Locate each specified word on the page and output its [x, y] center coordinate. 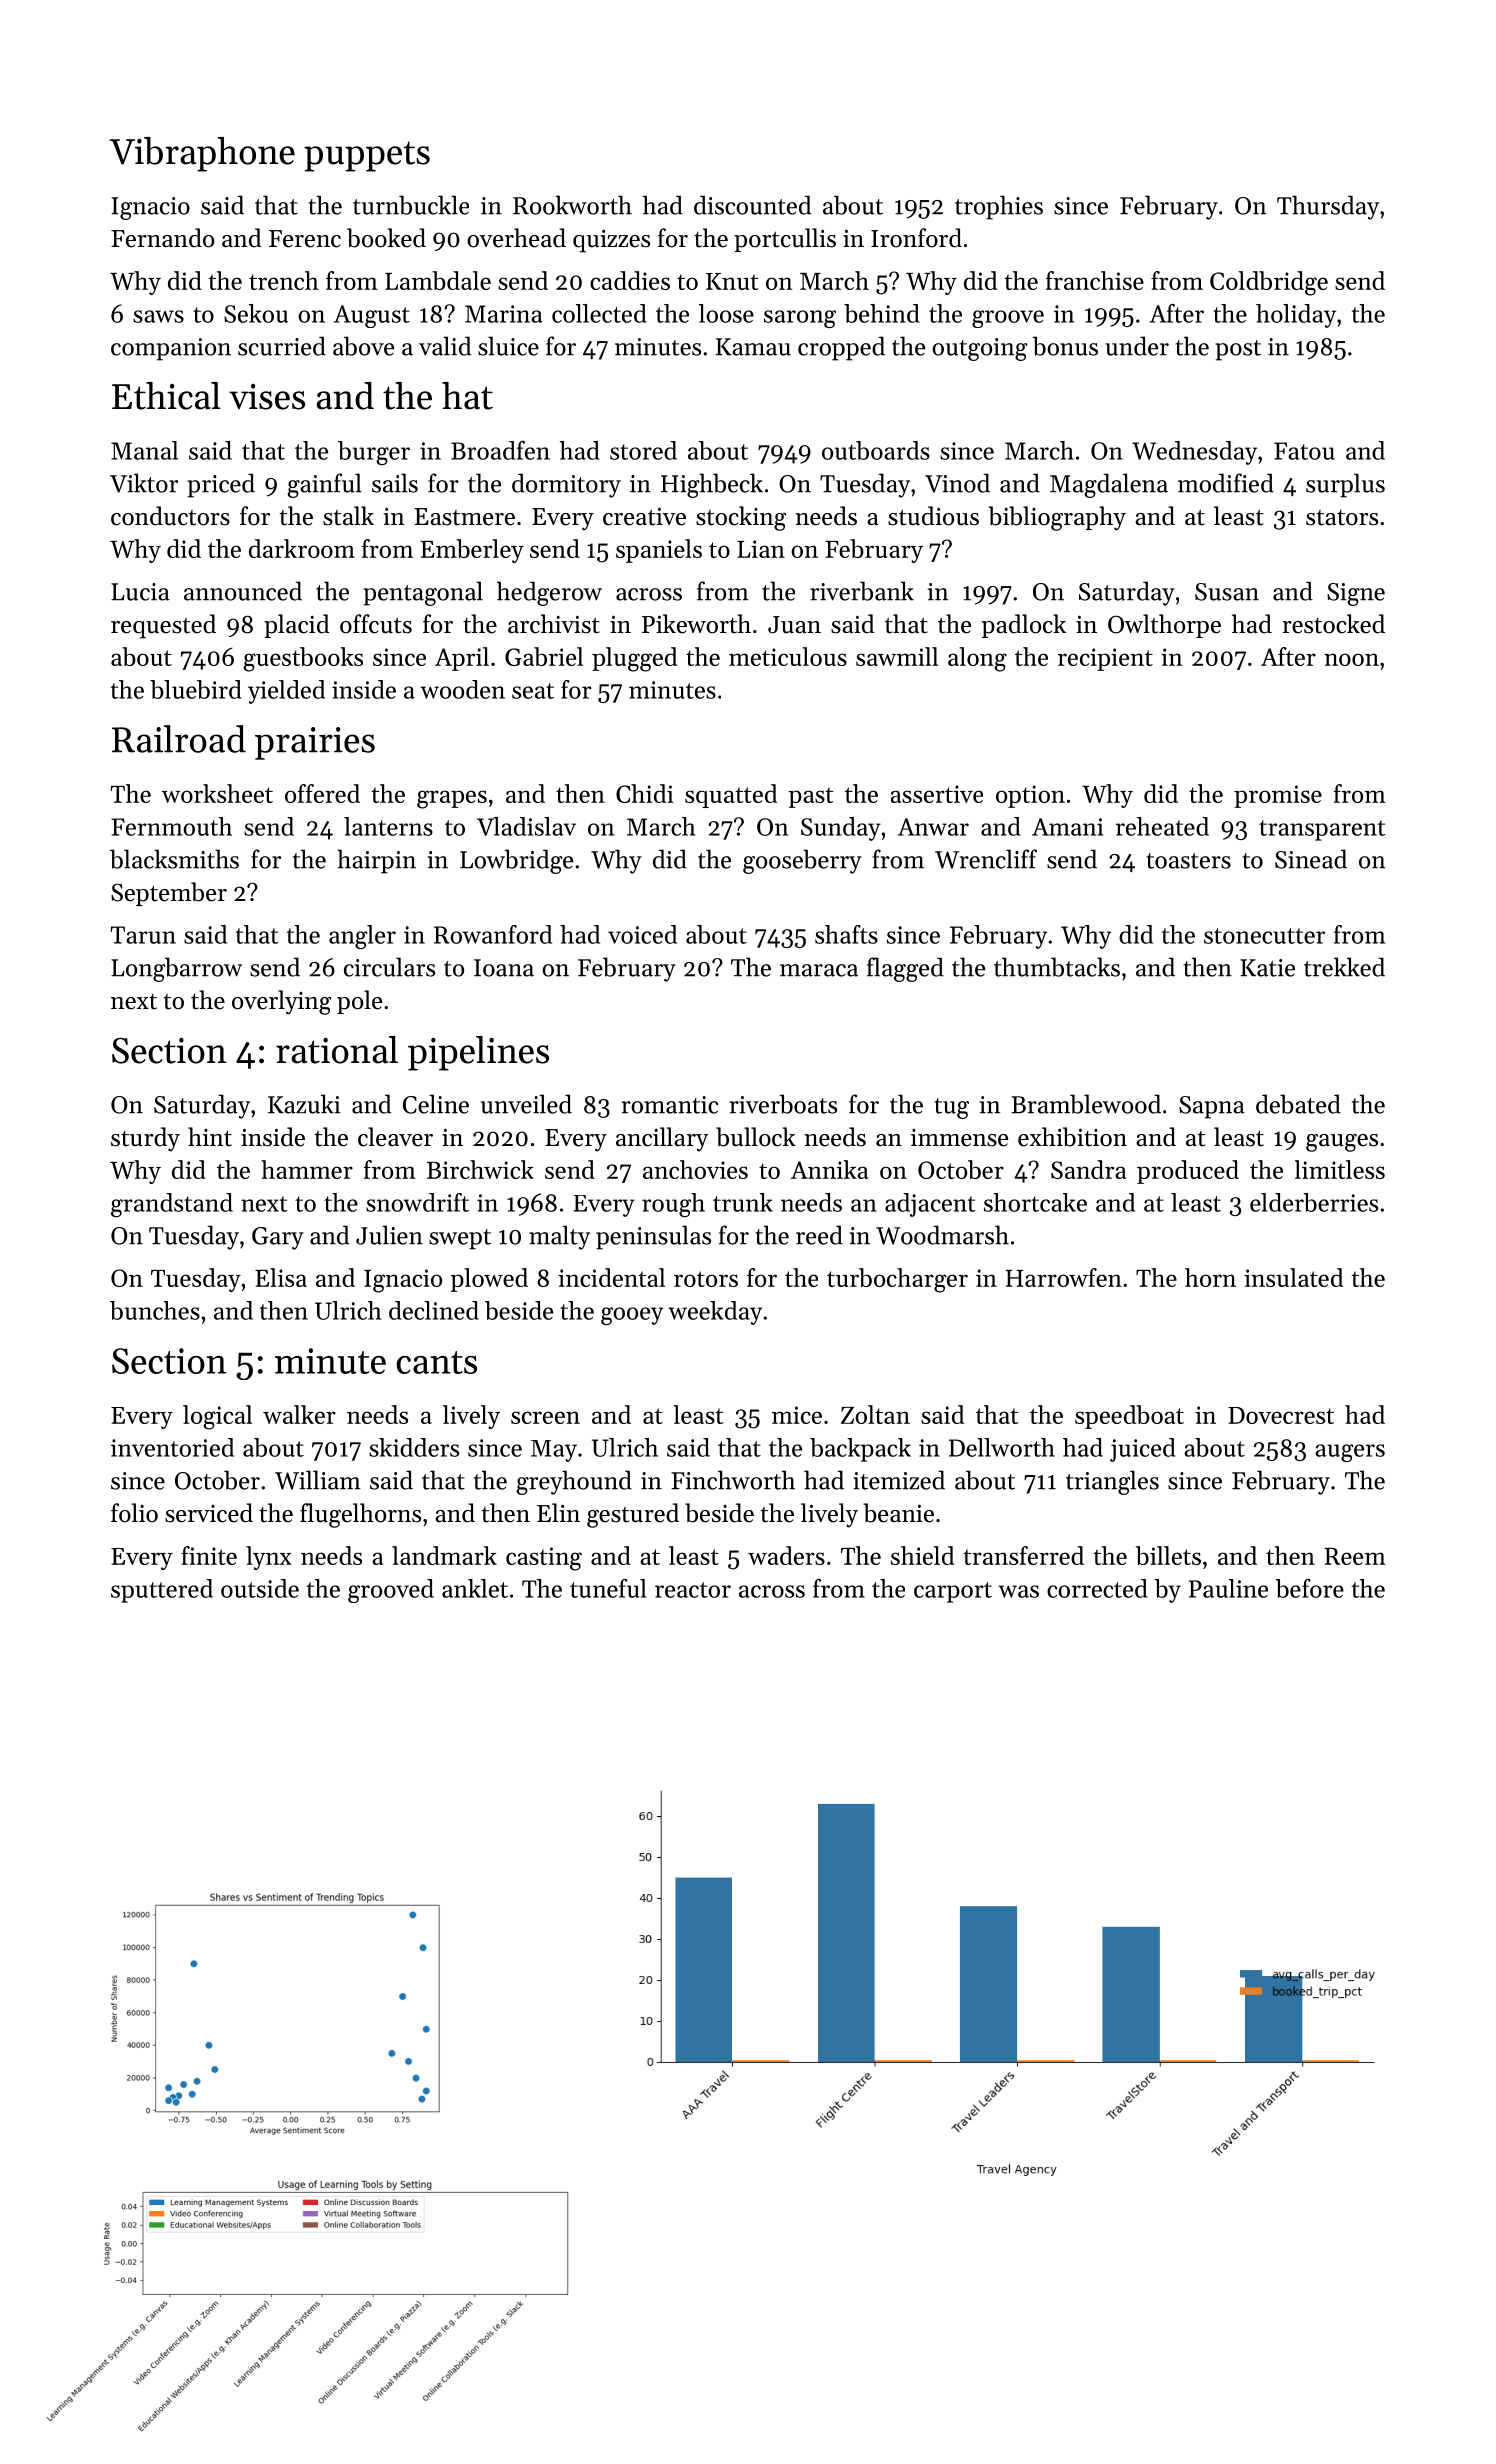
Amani [1067, 827]
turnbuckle [411, 205]
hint [210, 1137]
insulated [1293, 1277]
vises [267, 397]
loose [726, 313]
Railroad [179, 739]
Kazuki [304, 1104]
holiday [1296, 316]
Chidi [645, 793]
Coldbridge [1269, 283]
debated [1298, 1104]
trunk [743, 1202]
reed [819, 1235]
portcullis [785, 240]
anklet [475, 1588]
